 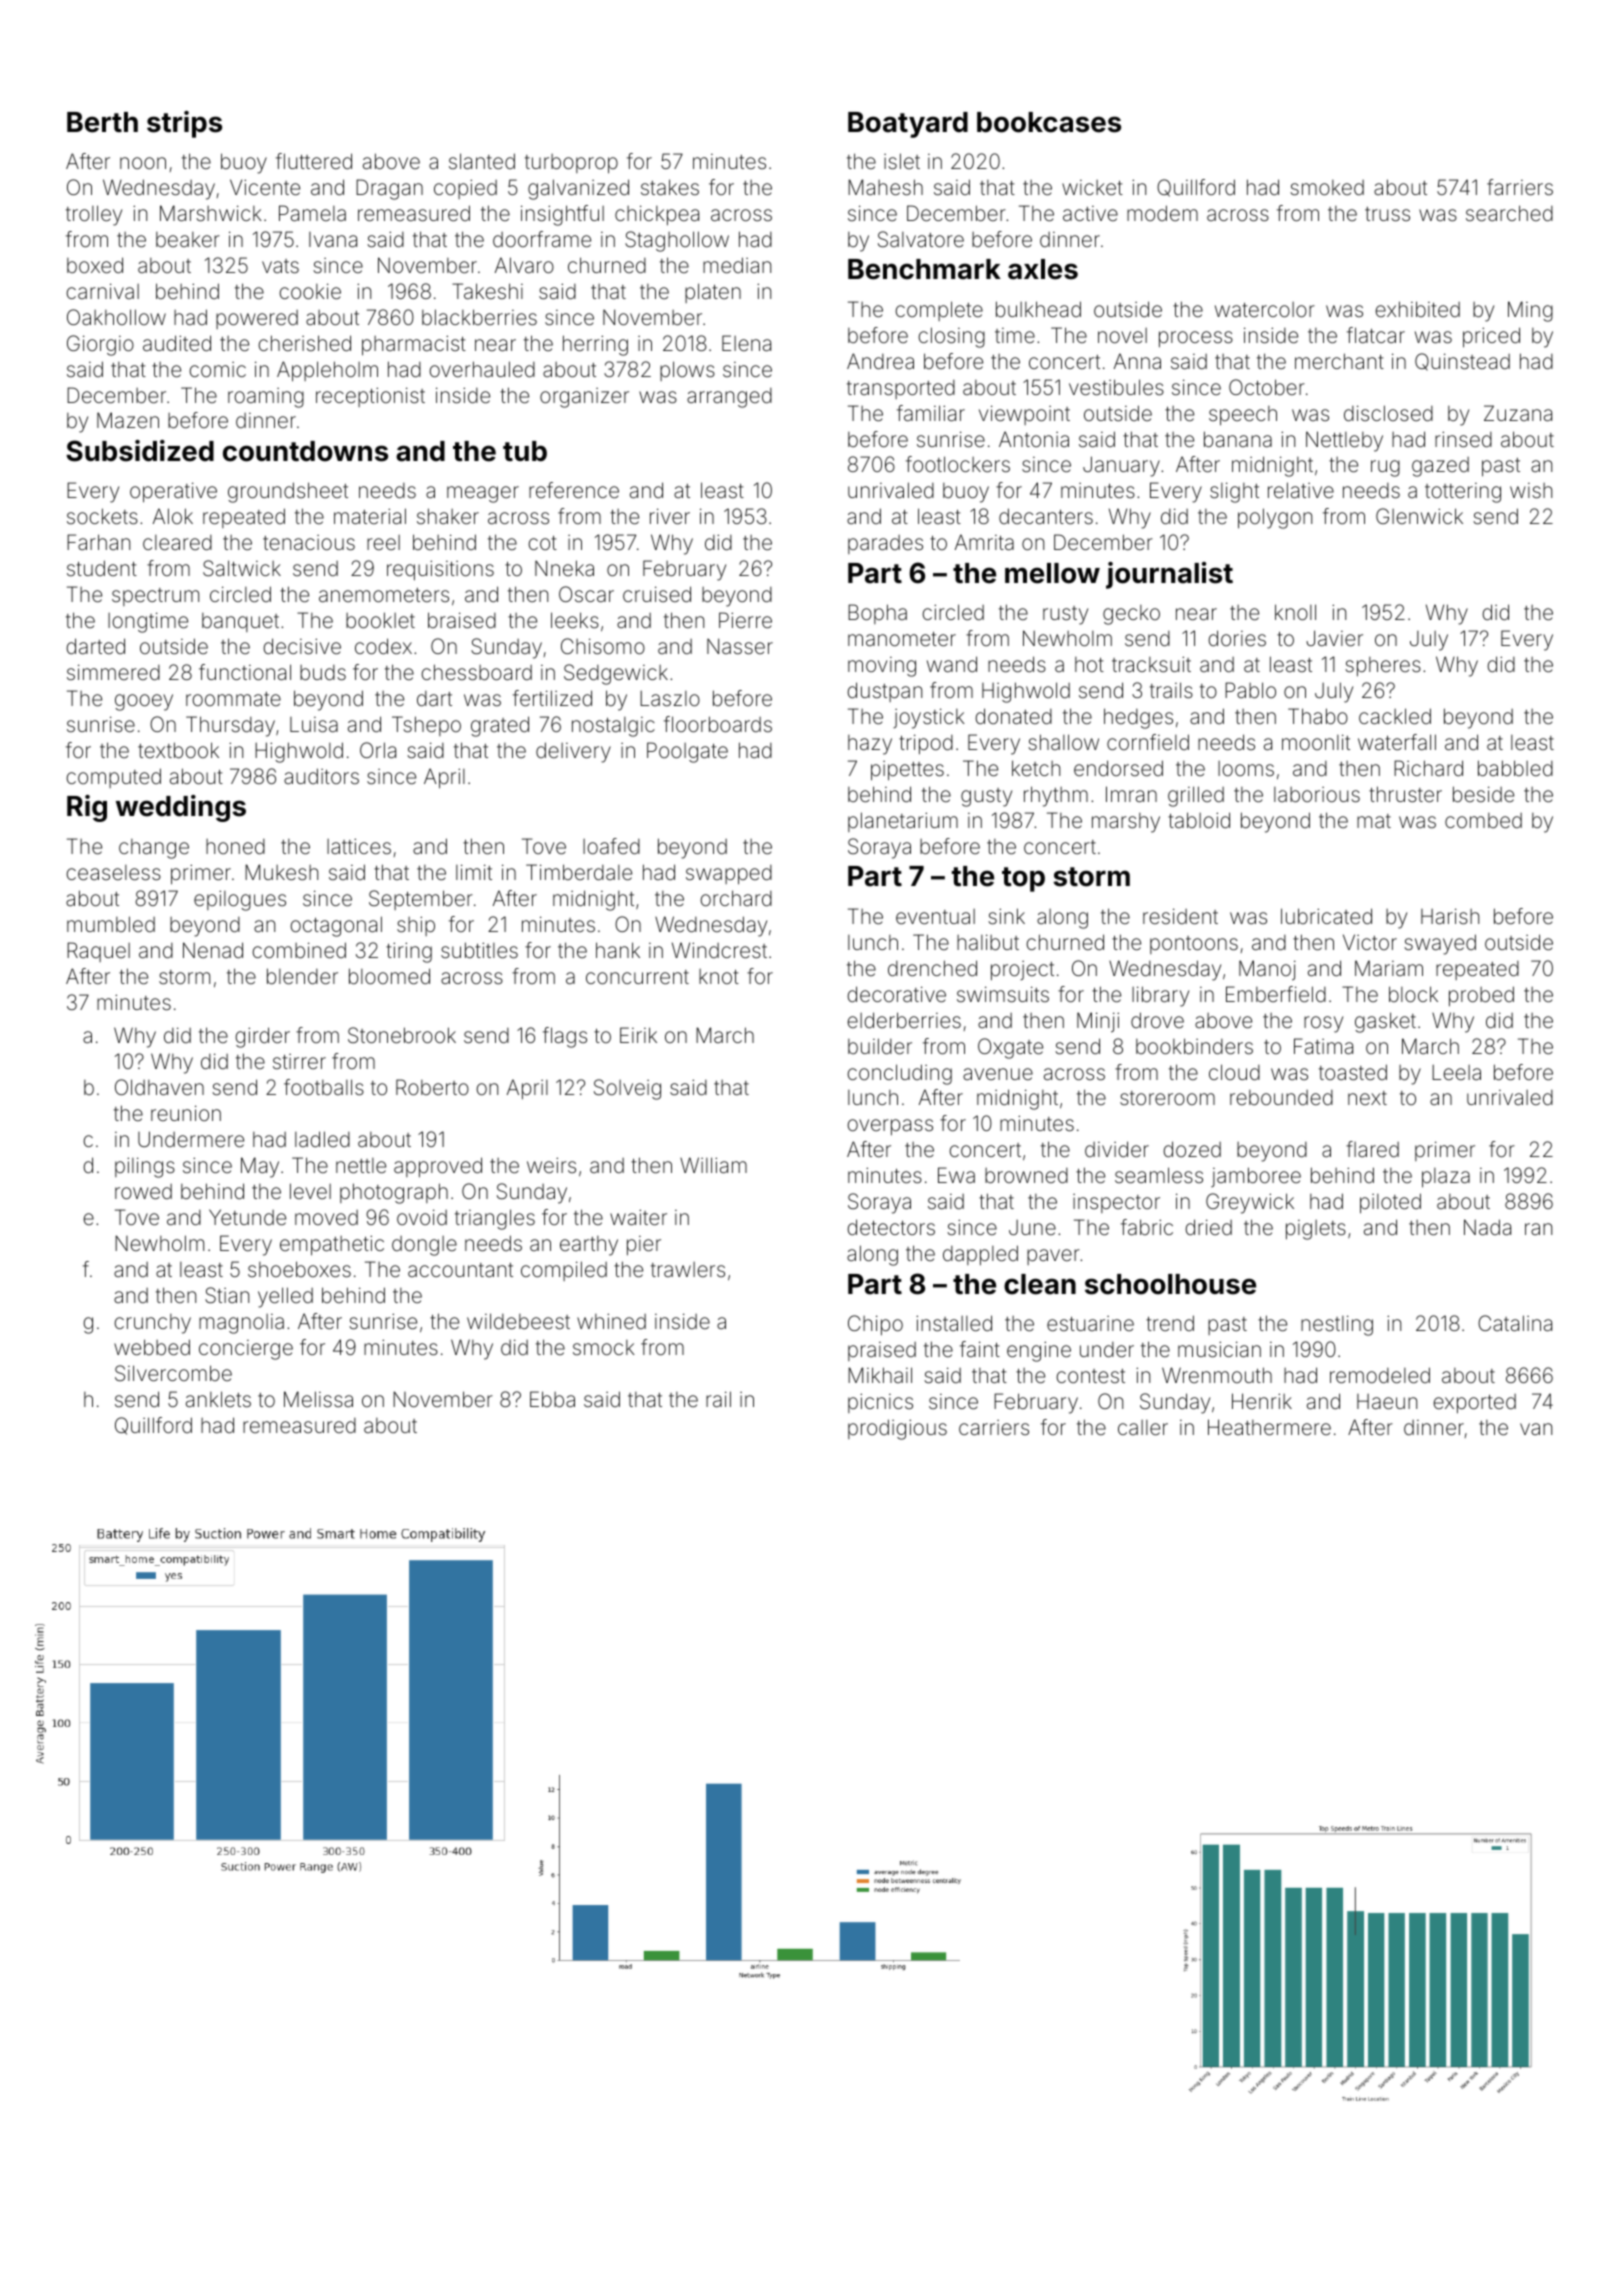 I want to click on islet, so click(x=902, y=161).
